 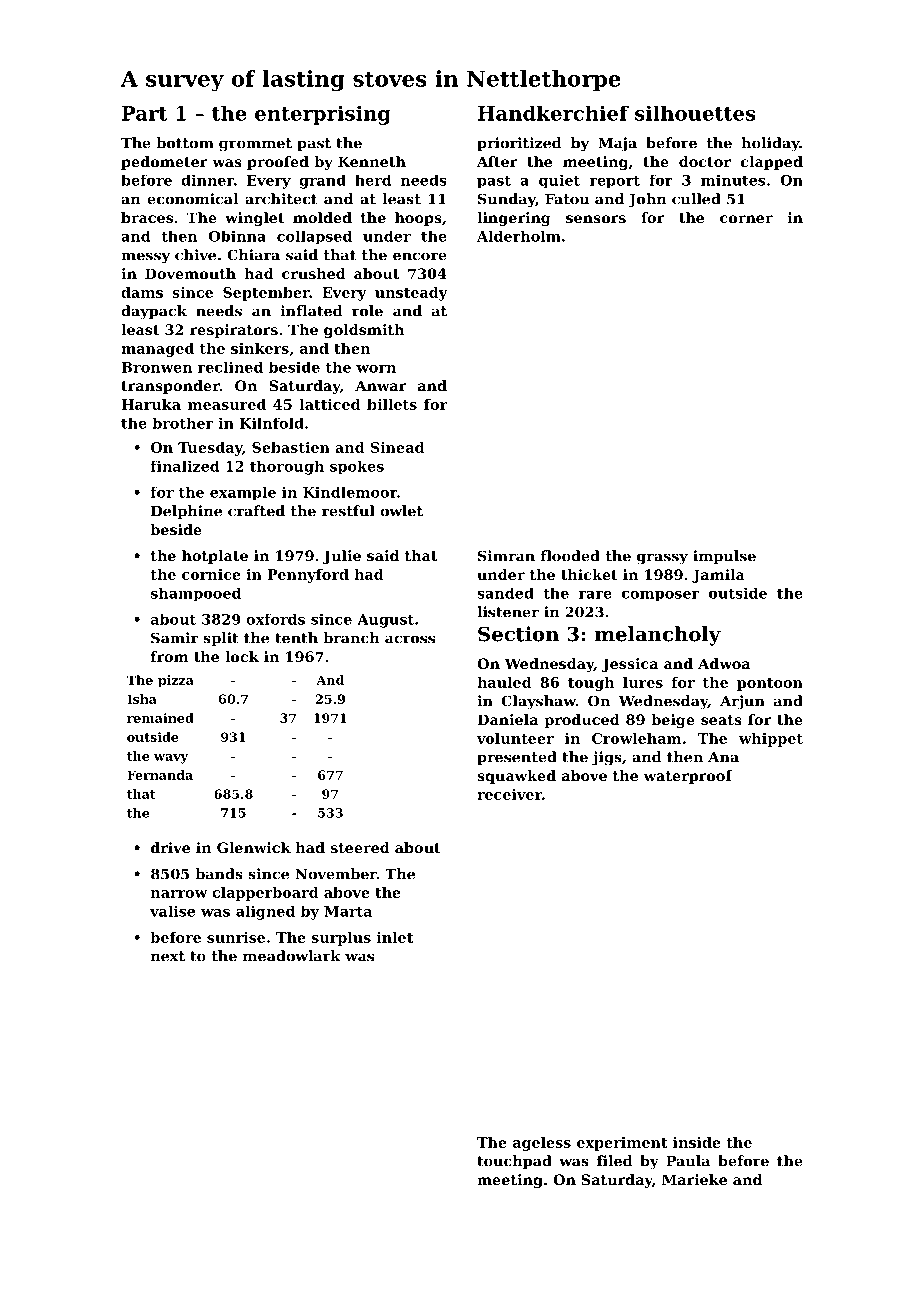 I want to click on impulse, so click(x=724, y=557).
